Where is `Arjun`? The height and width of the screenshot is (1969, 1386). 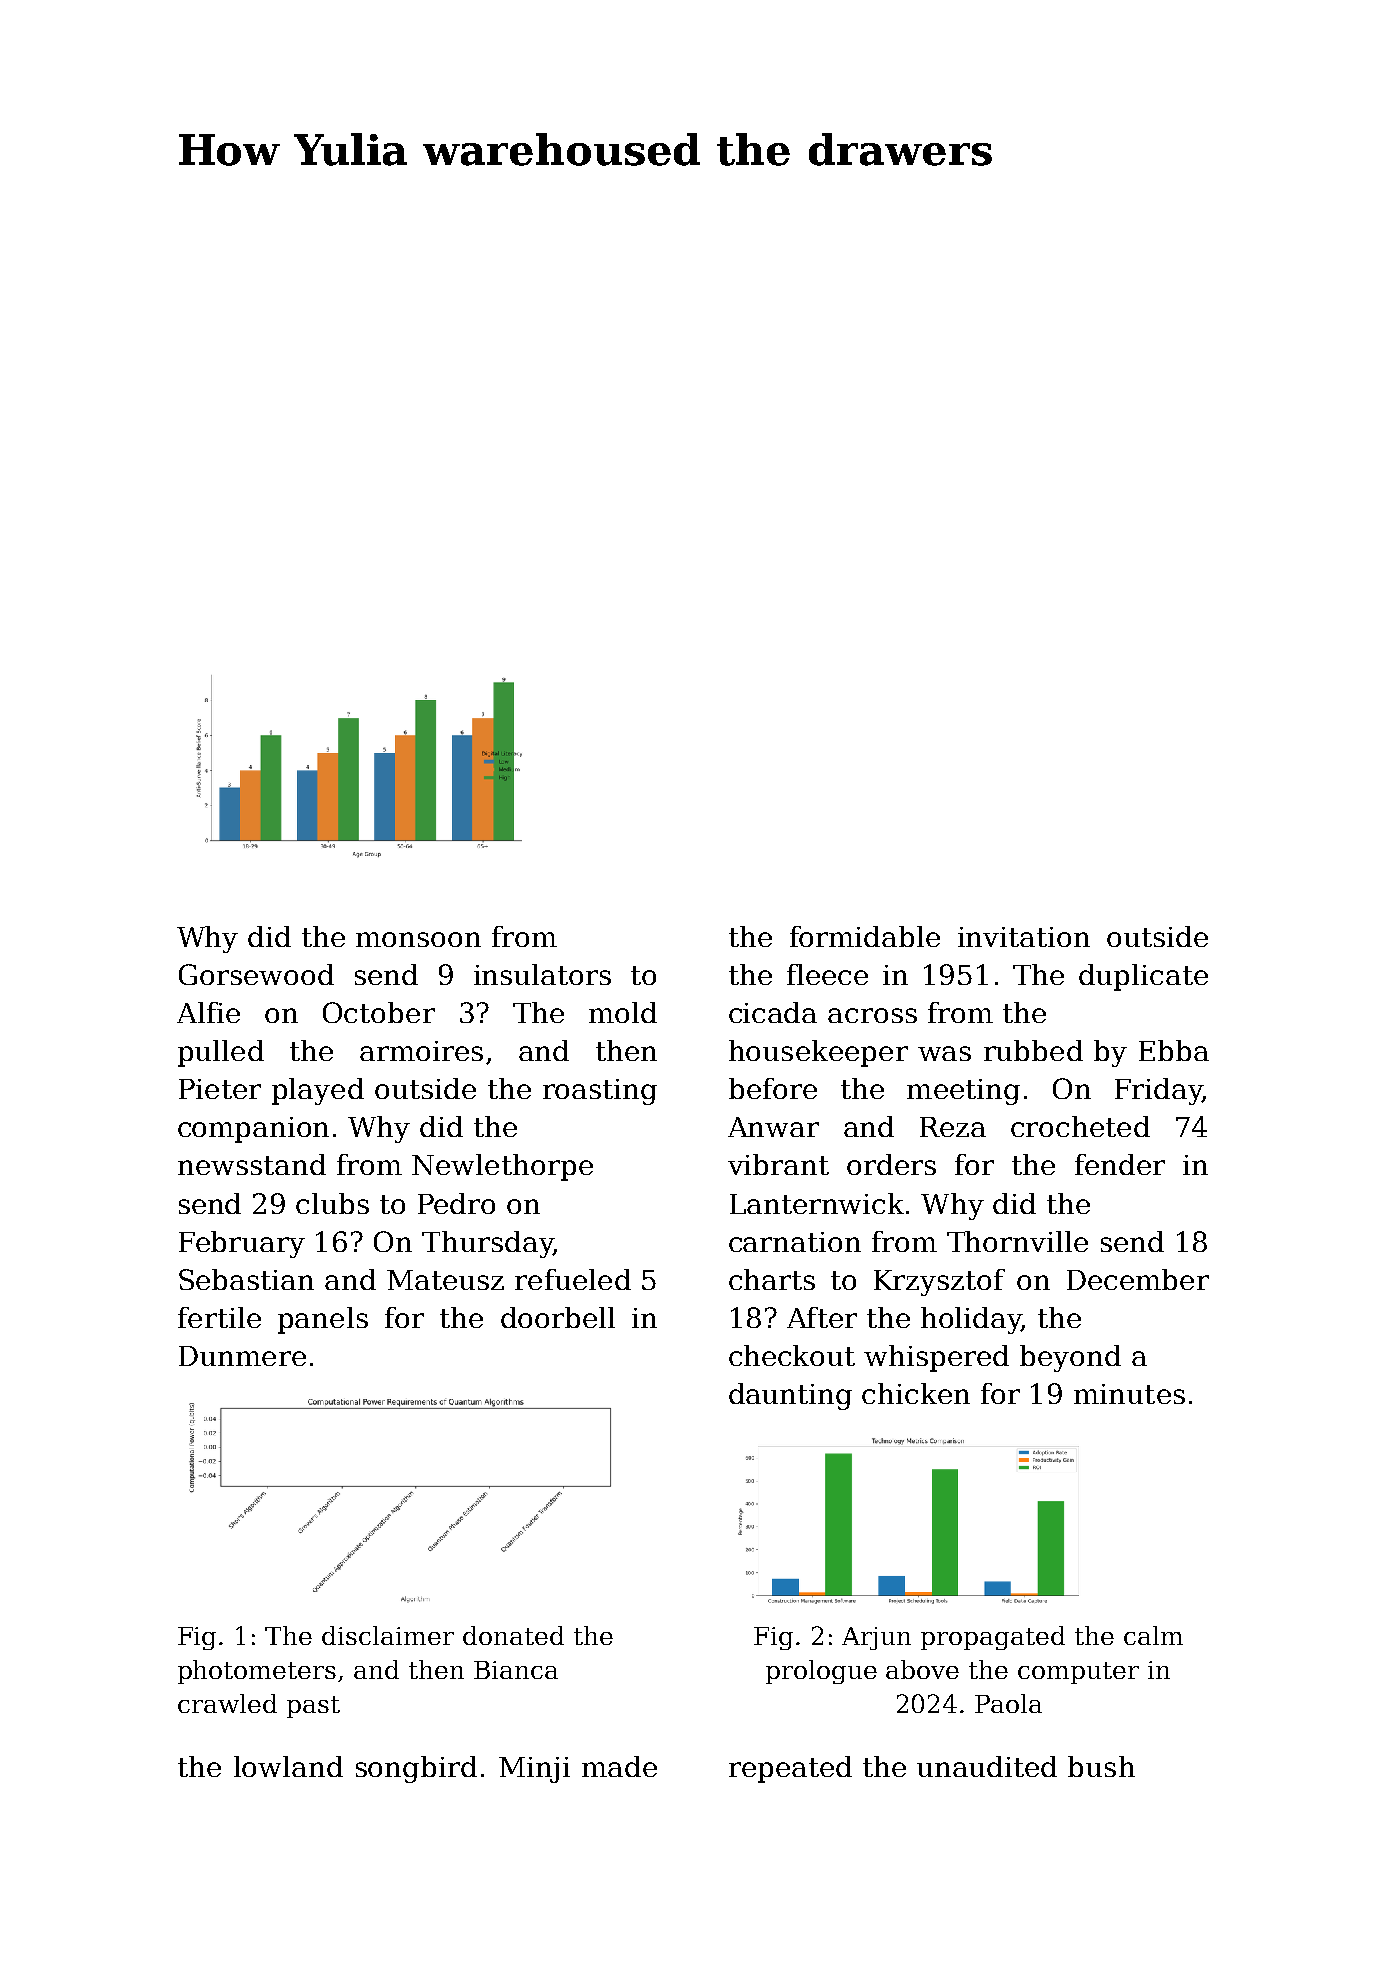 Arjun is located at coordinates (876, 1638).
